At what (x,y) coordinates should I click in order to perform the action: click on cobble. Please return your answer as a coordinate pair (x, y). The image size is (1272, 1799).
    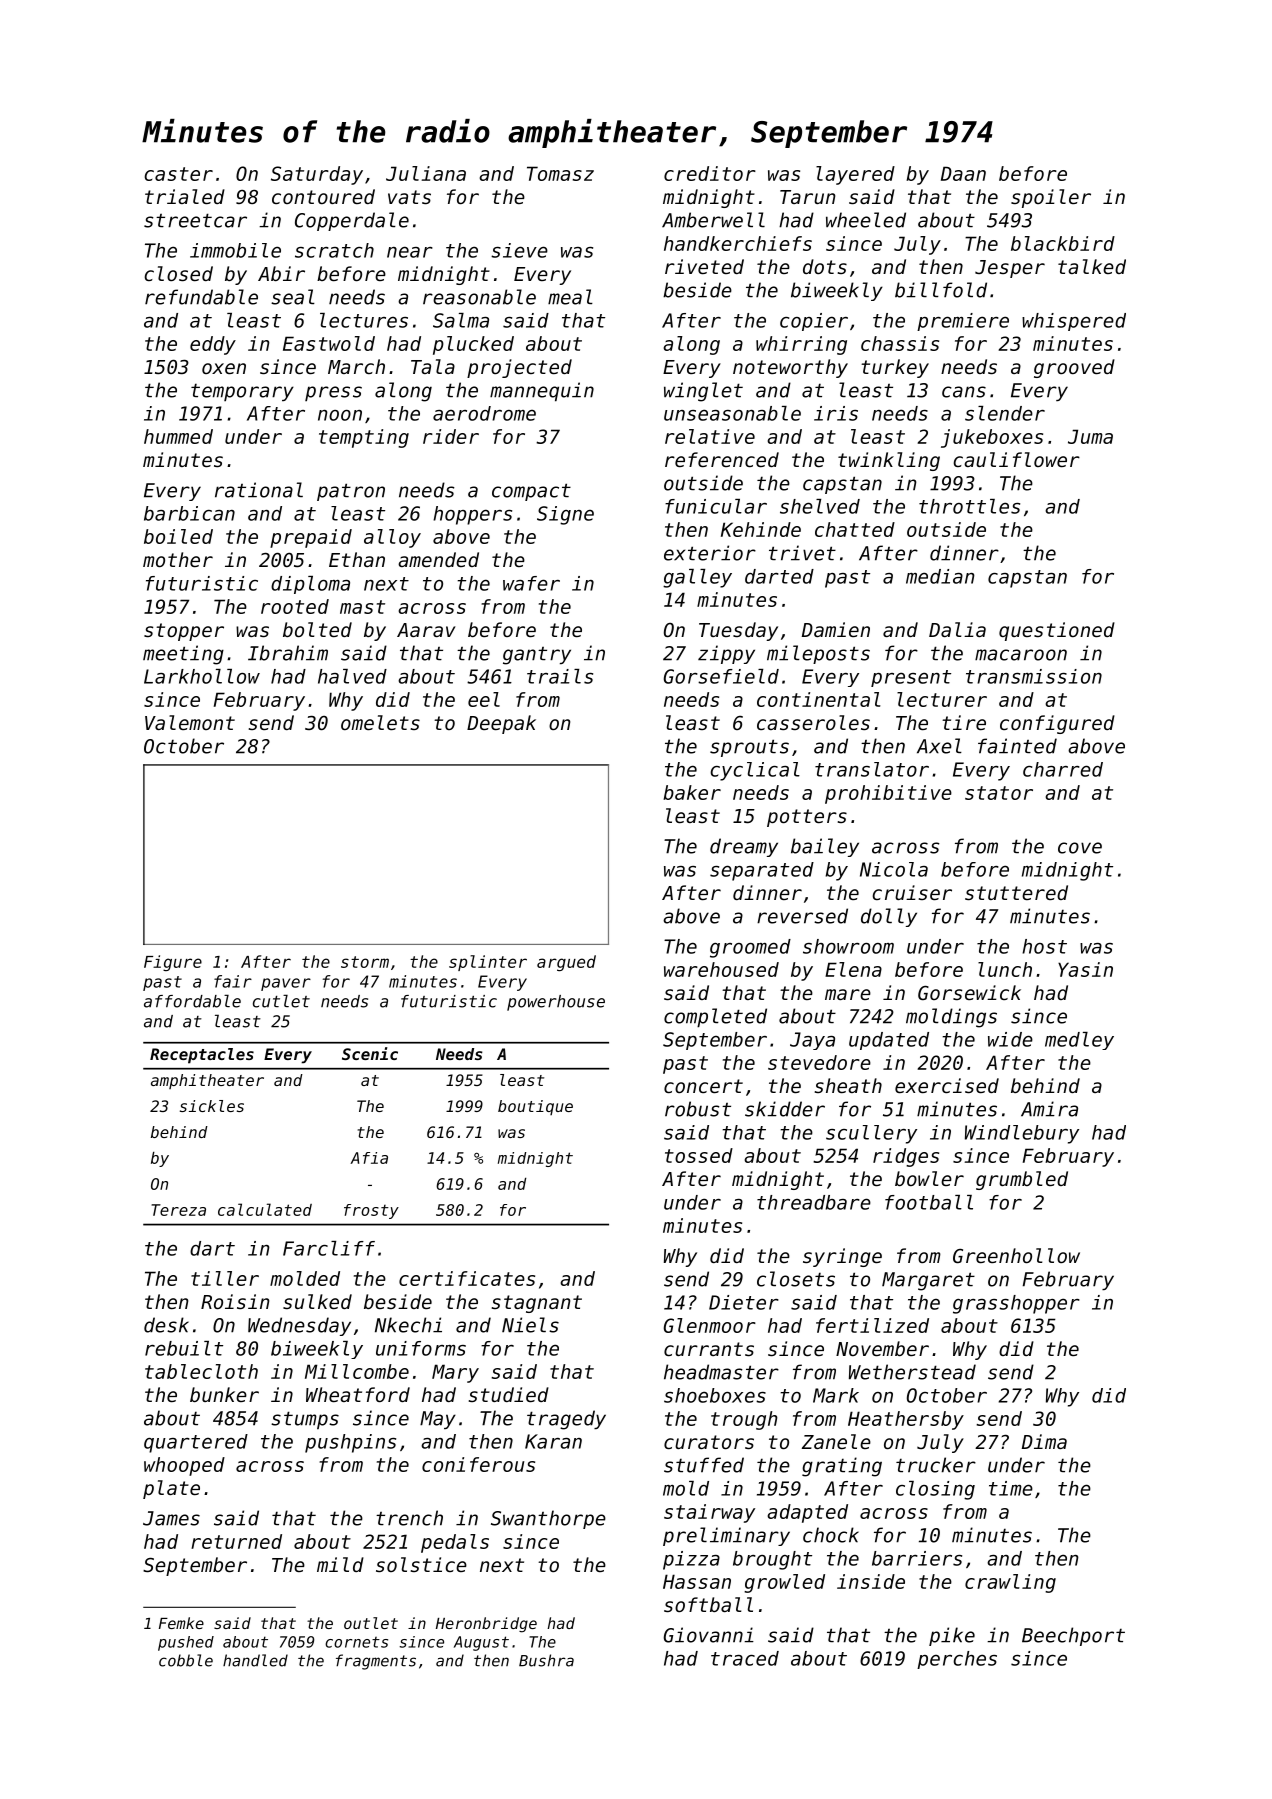
    Looking at the image, I should click on (186, 1660).
